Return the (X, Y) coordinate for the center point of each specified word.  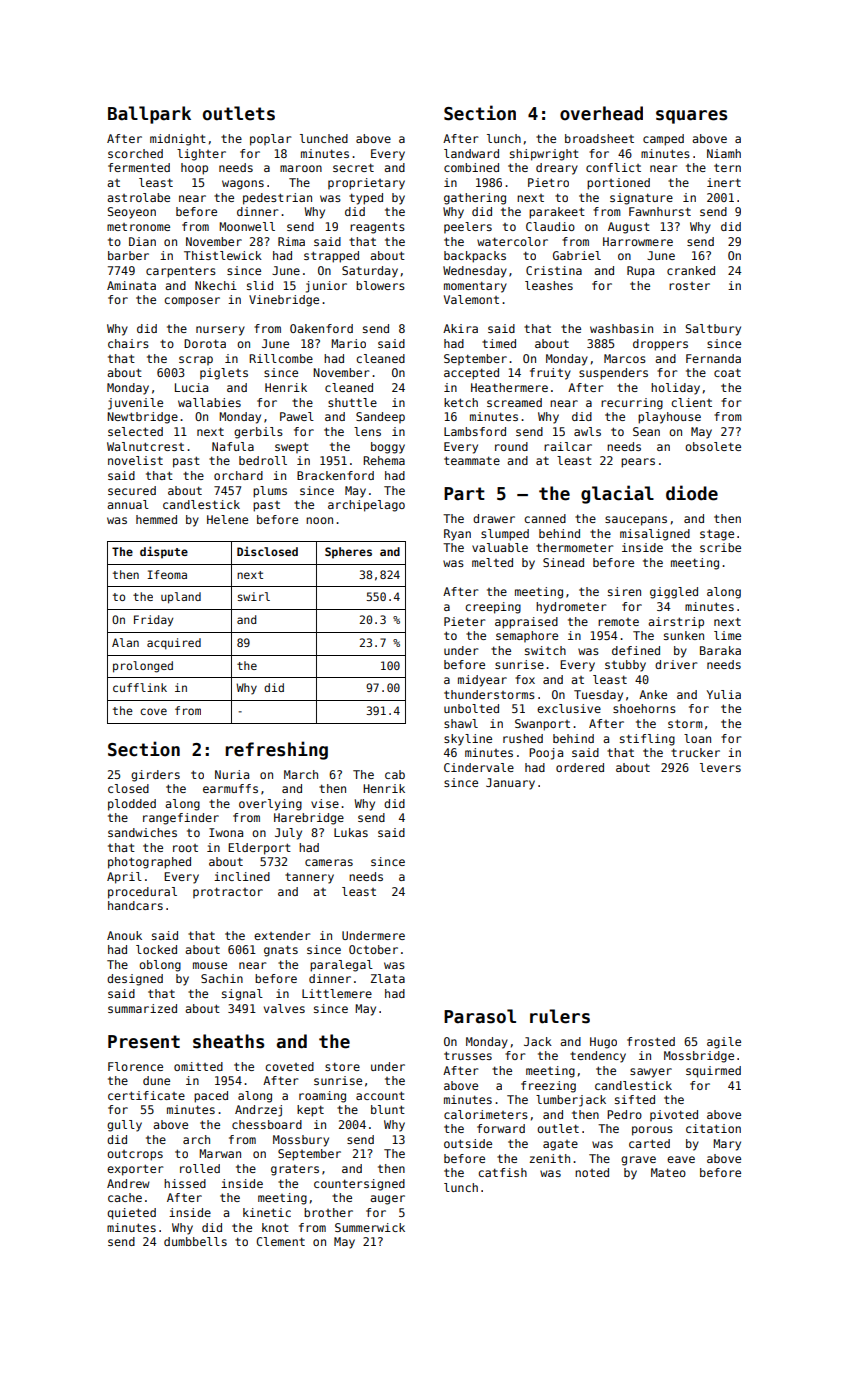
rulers (560, 1016)
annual (128, 504)
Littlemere (337, 993)
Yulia (724, 694)
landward (471, 153)
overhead (601, 113)
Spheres (348, 553)
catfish (502, 1172)
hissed (185, 1183)
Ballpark (149, 115)
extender (282, 935)
